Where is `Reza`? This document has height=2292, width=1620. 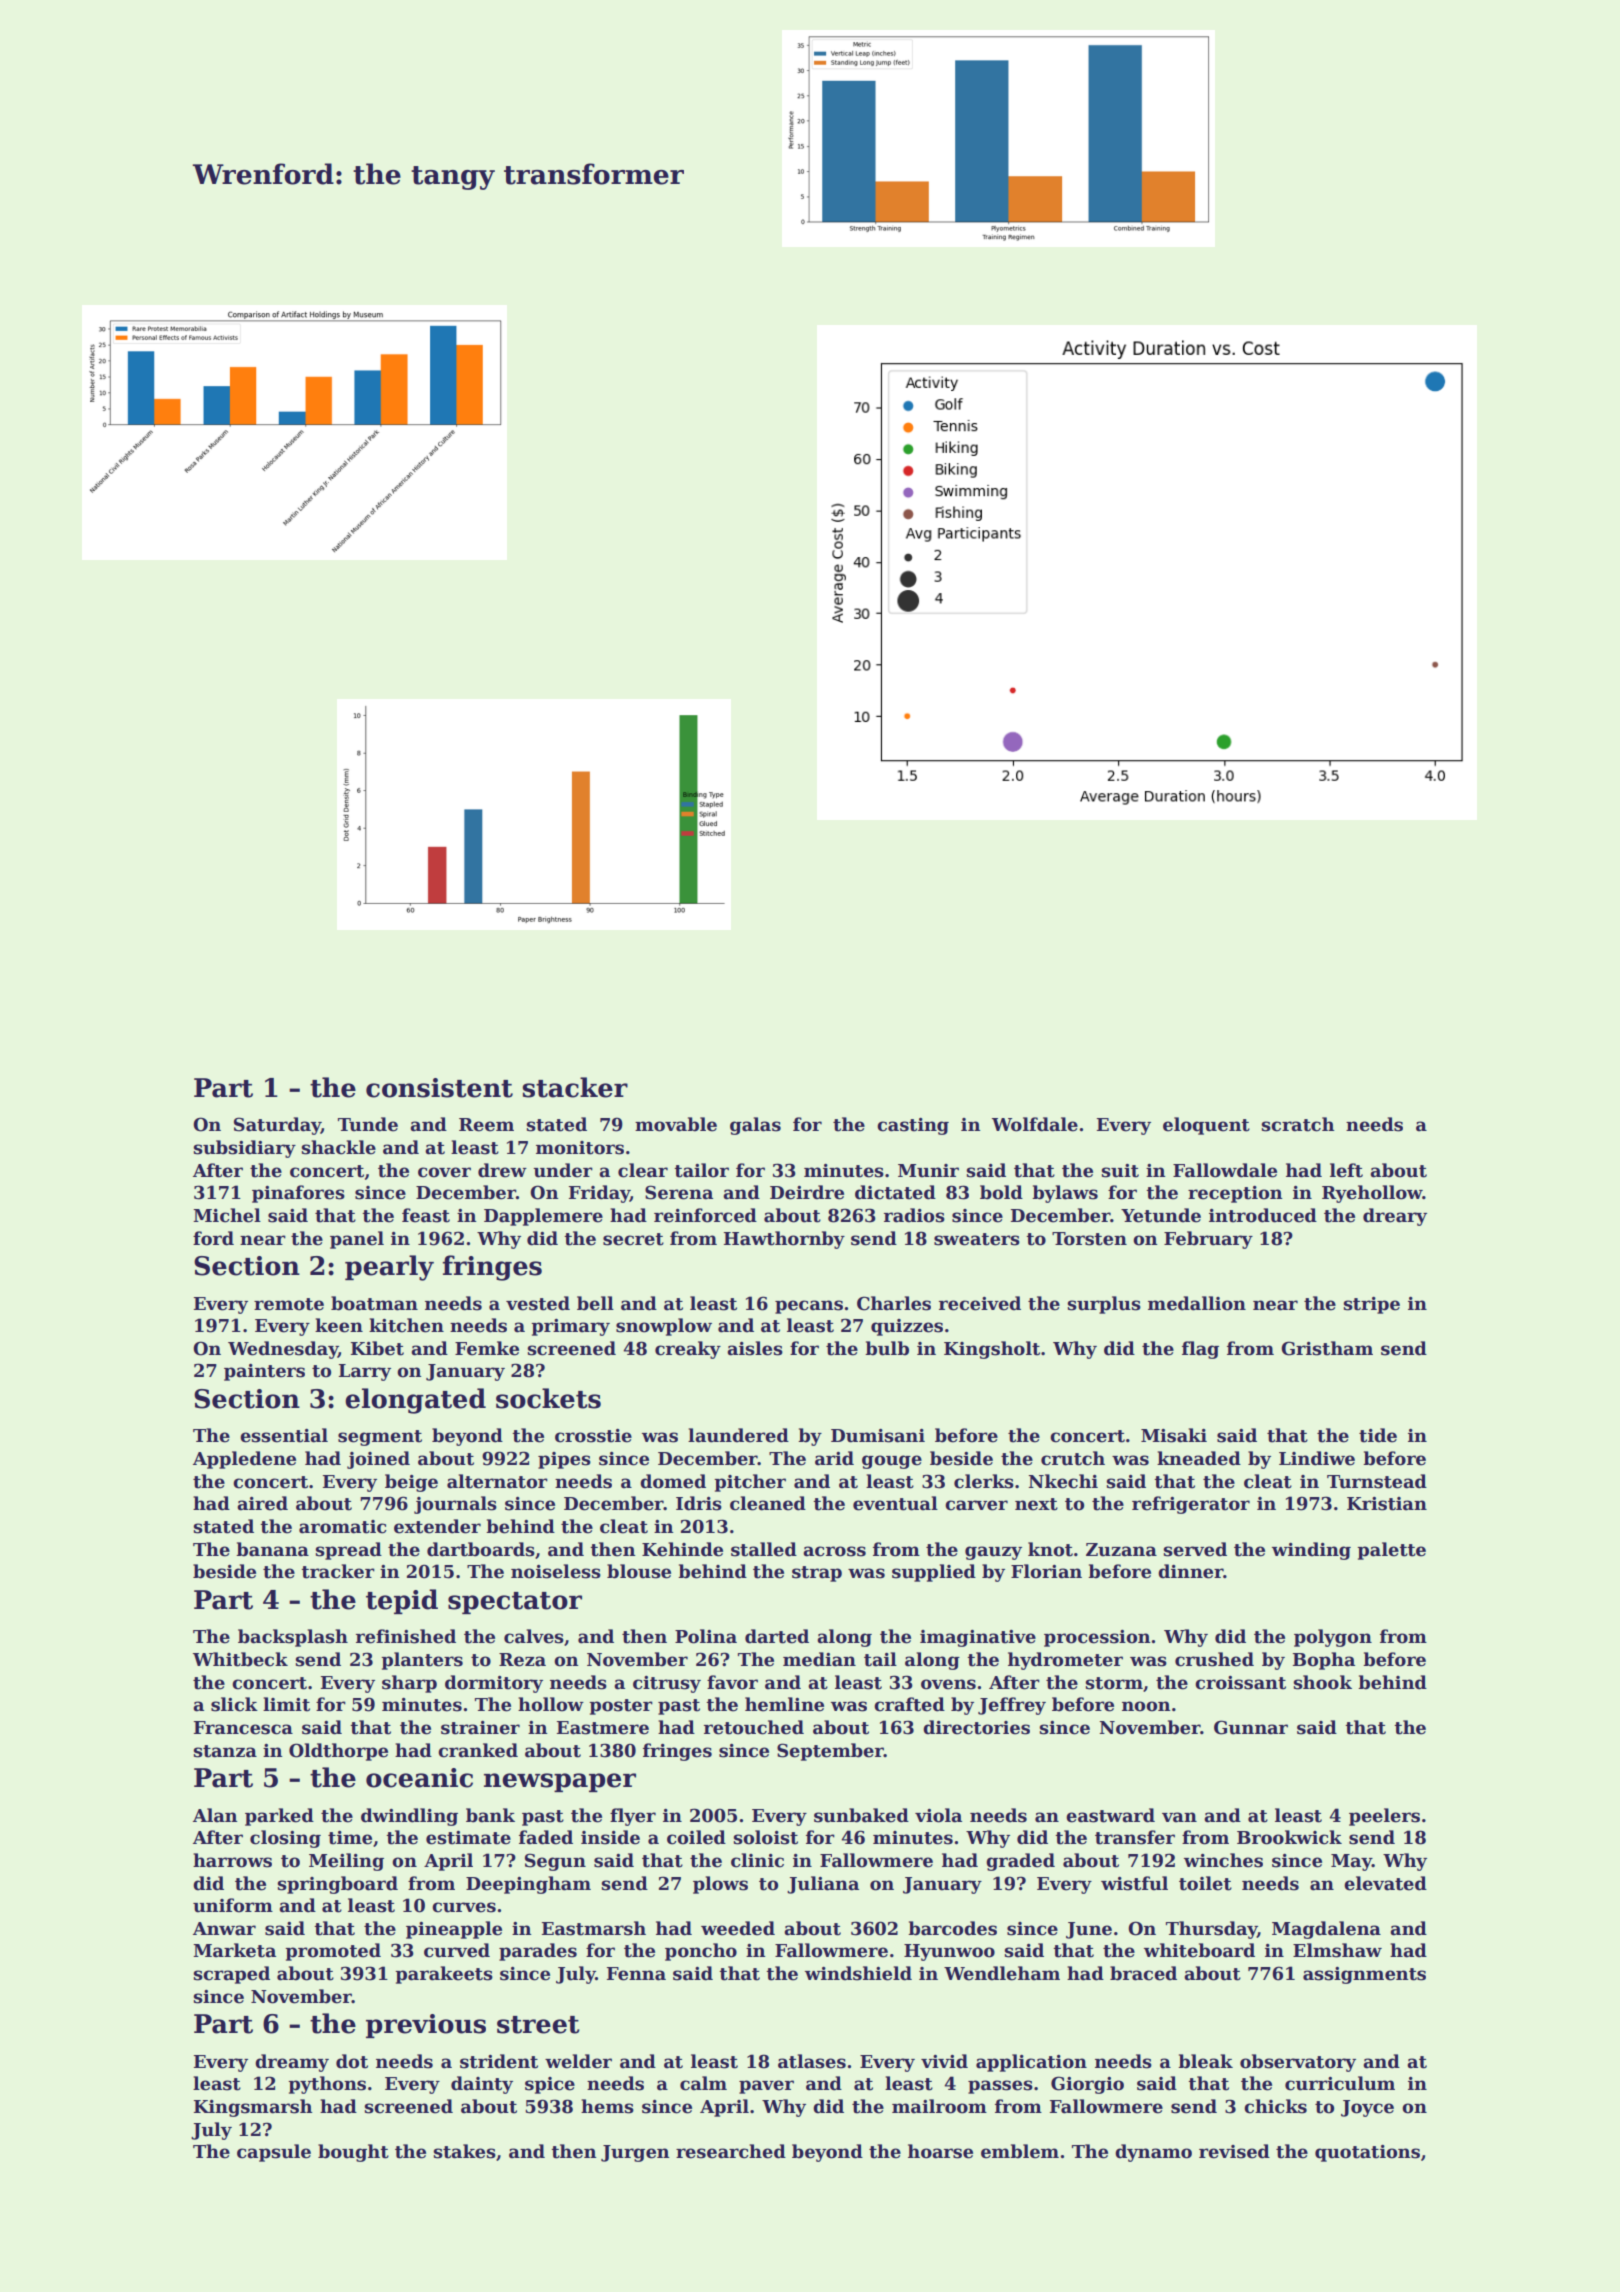 Reza is located at coordinates (522, 1660).
